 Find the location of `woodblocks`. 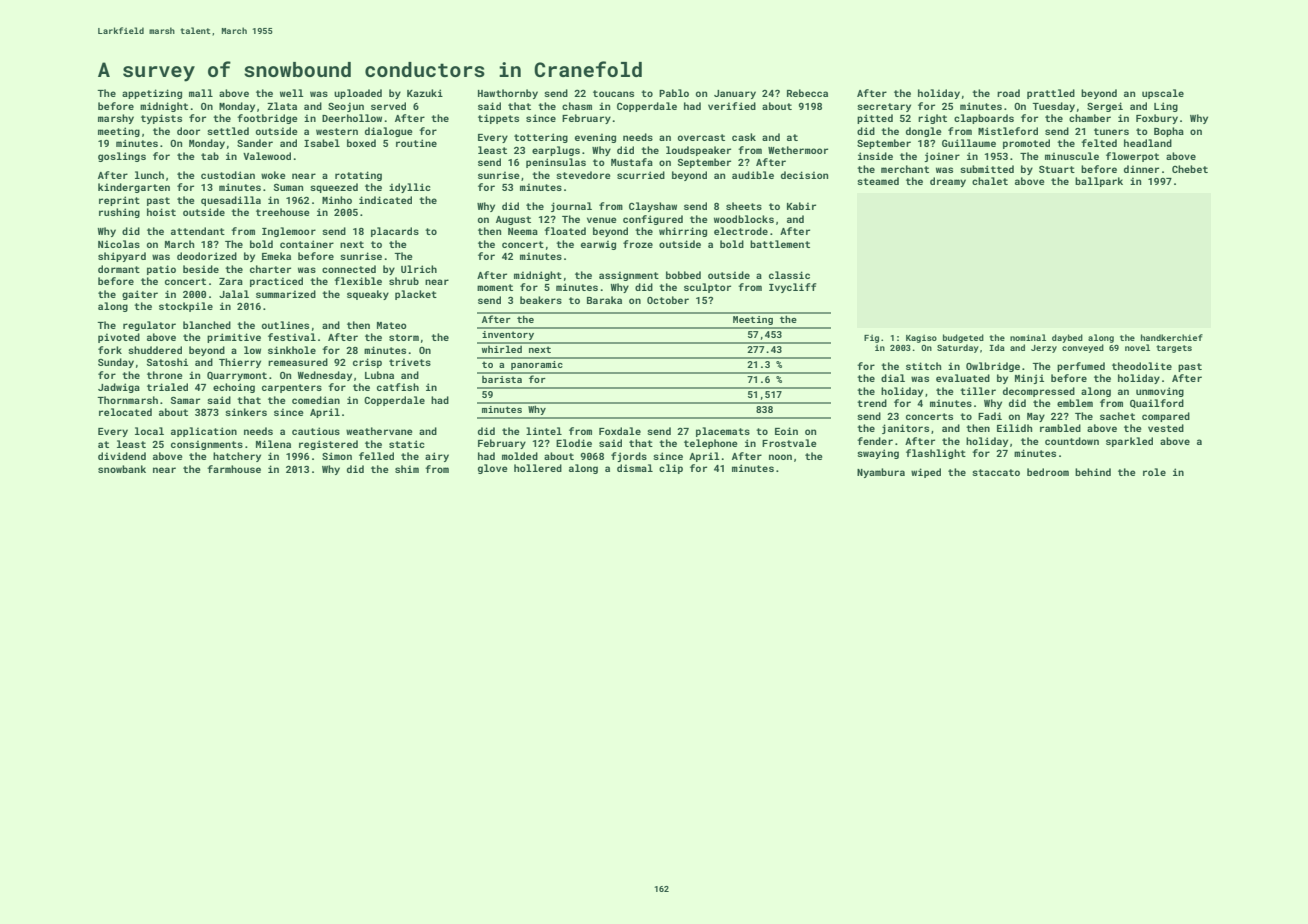

woodblocks is located at coordinates (744, 219).
